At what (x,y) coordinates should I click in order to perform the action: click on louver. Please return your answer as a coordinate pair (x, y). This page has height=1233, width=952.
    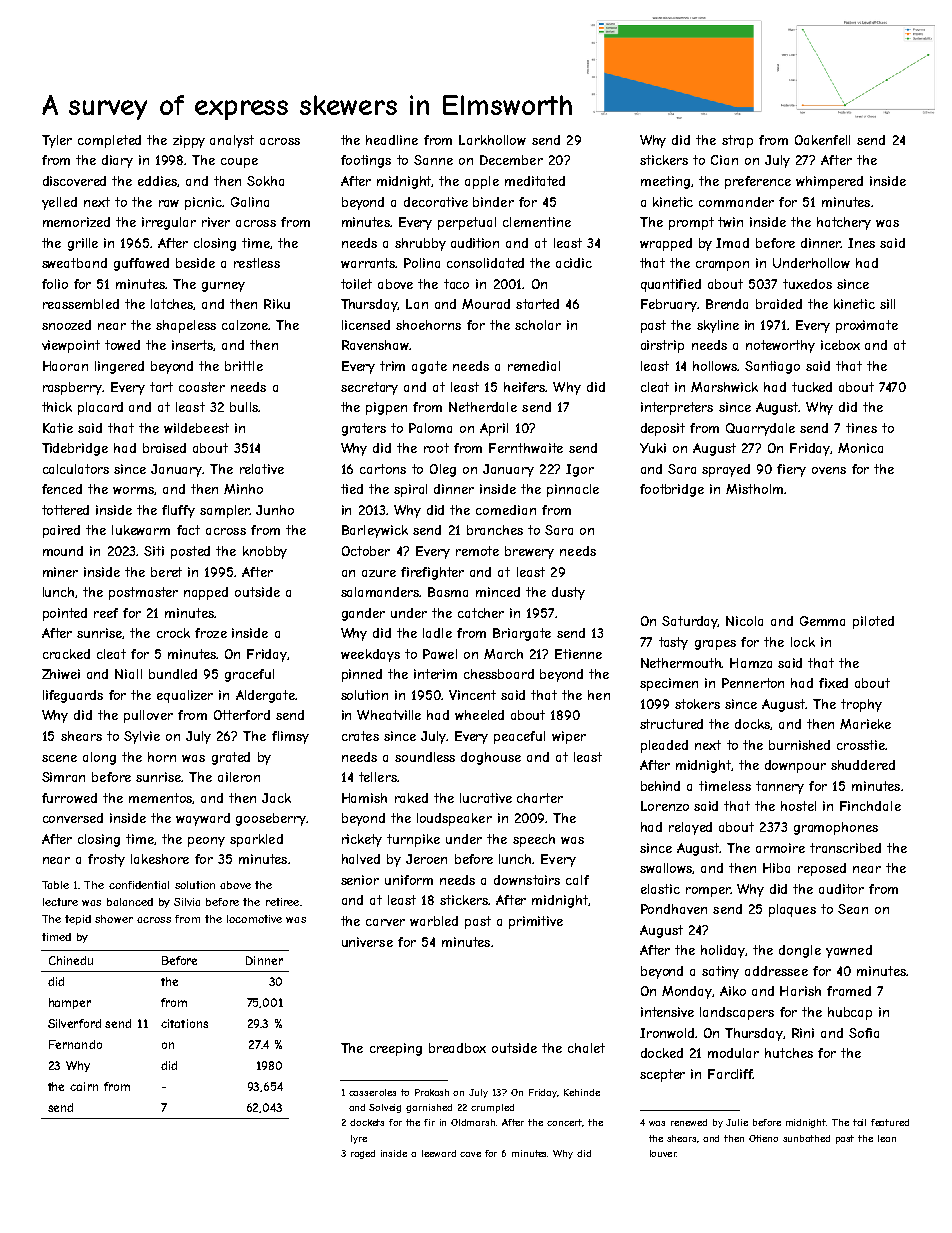
    Looking at the image, I should click on (663, 1153).
